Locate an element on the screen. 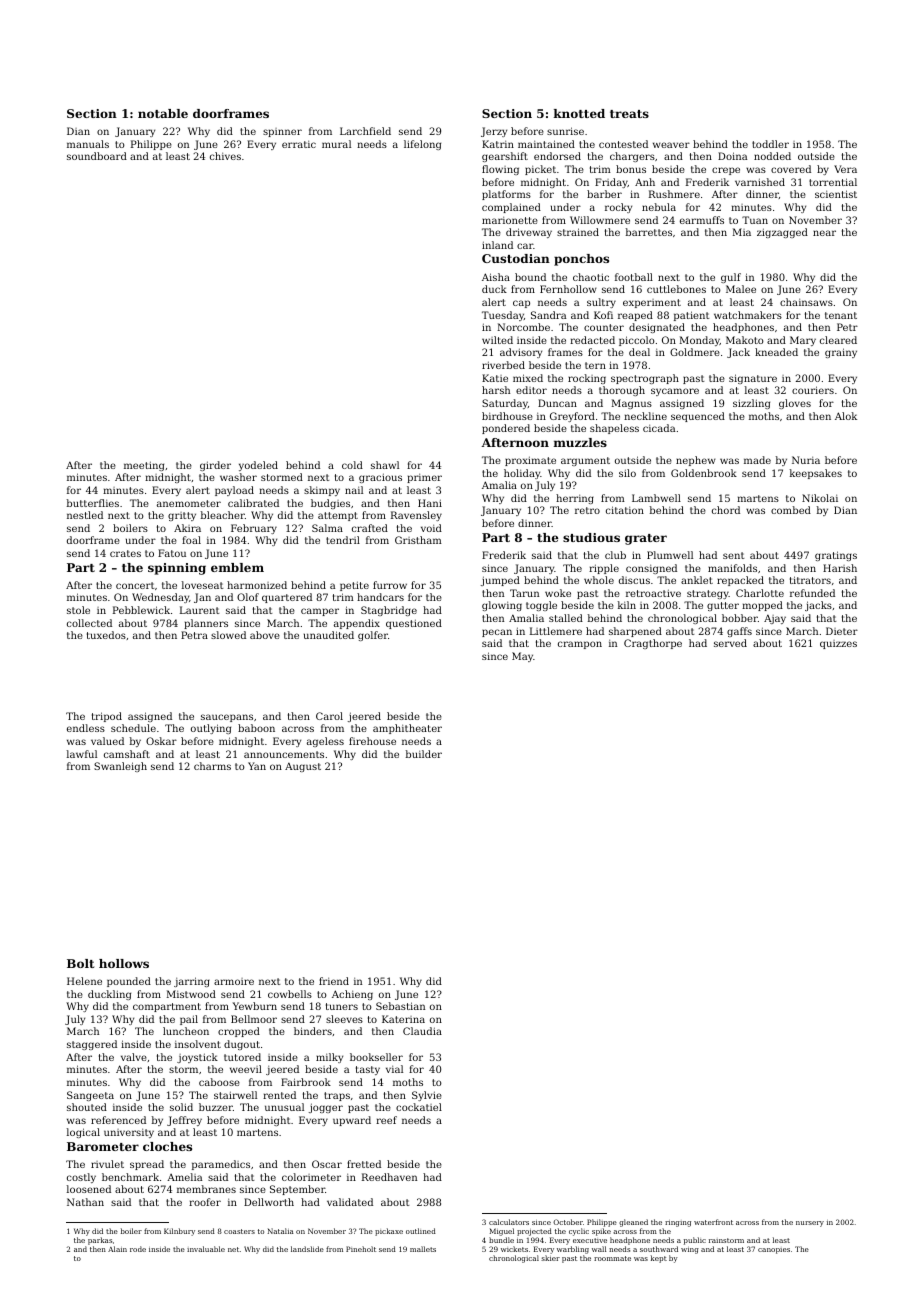 The image size is (924, 1308). Claudia is located at coordinates (422, 1031).
